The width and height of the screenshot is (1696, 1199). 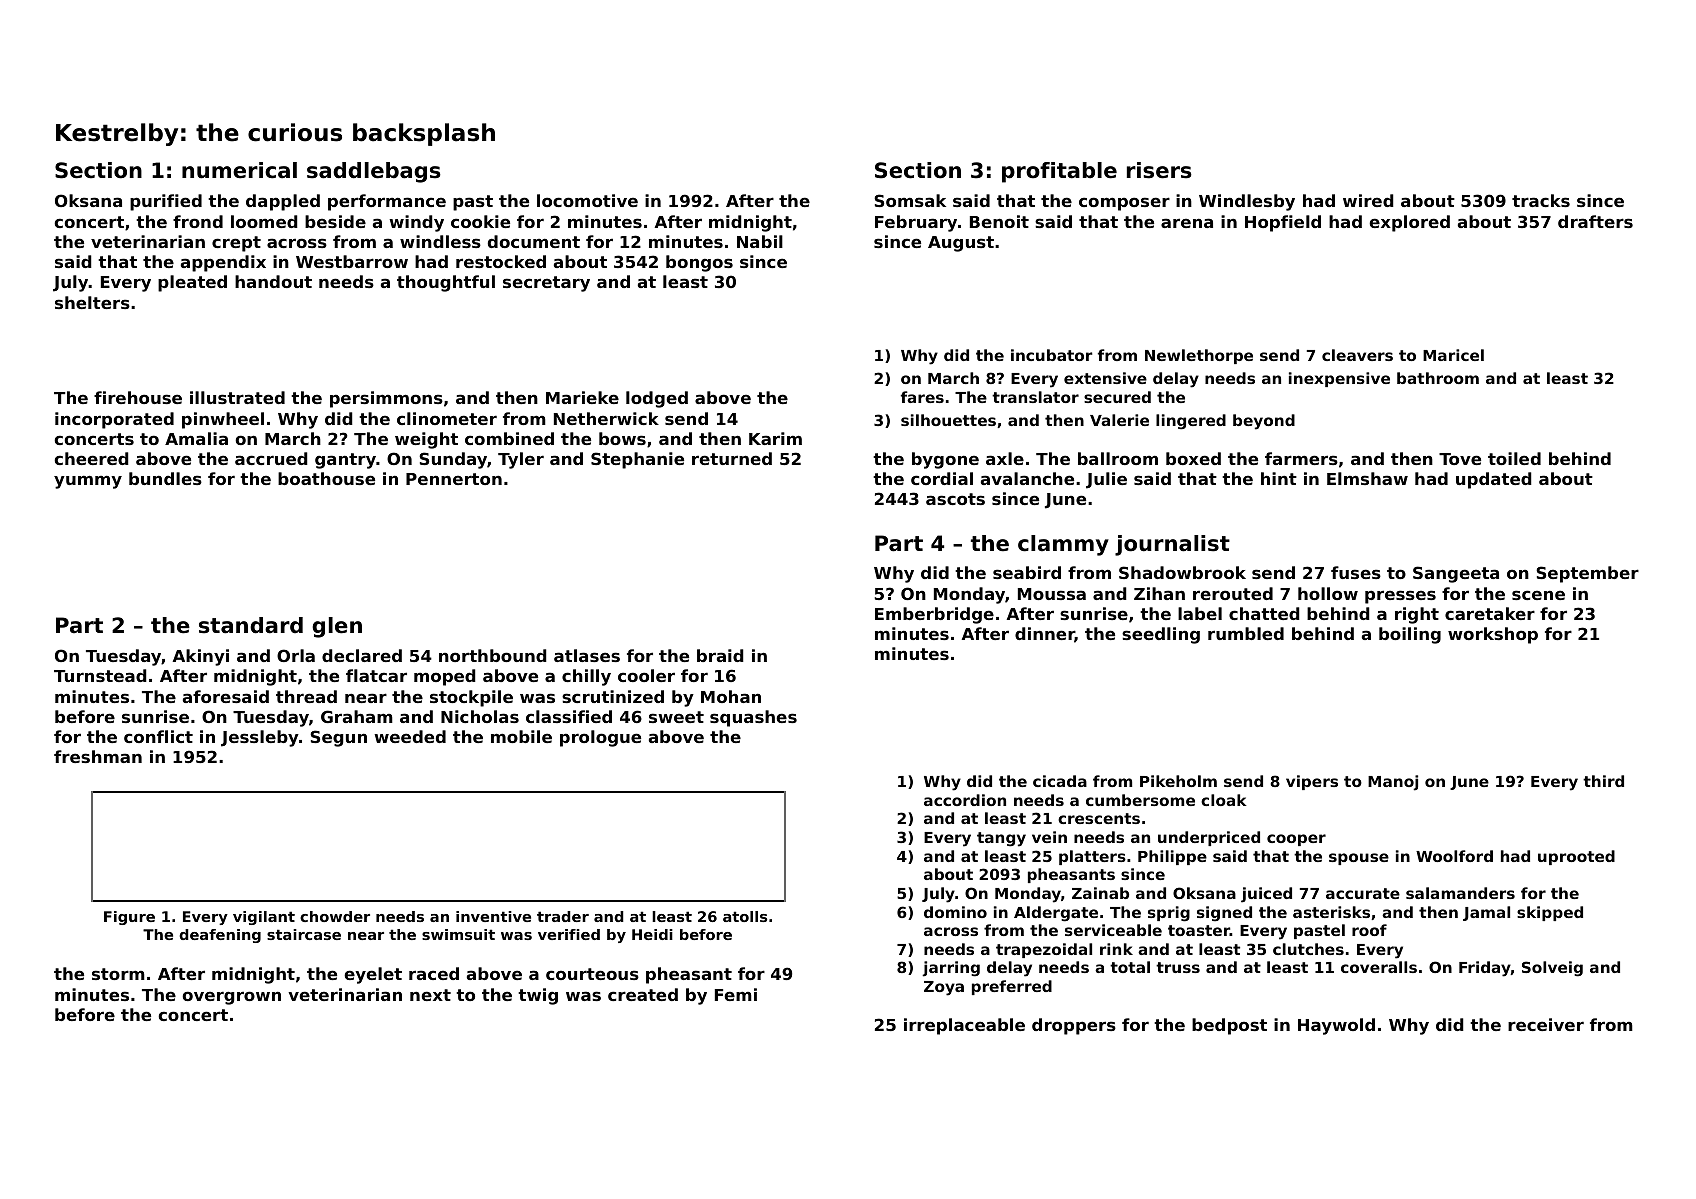 I want to click on Nabil, so click(x=760, y=241).
